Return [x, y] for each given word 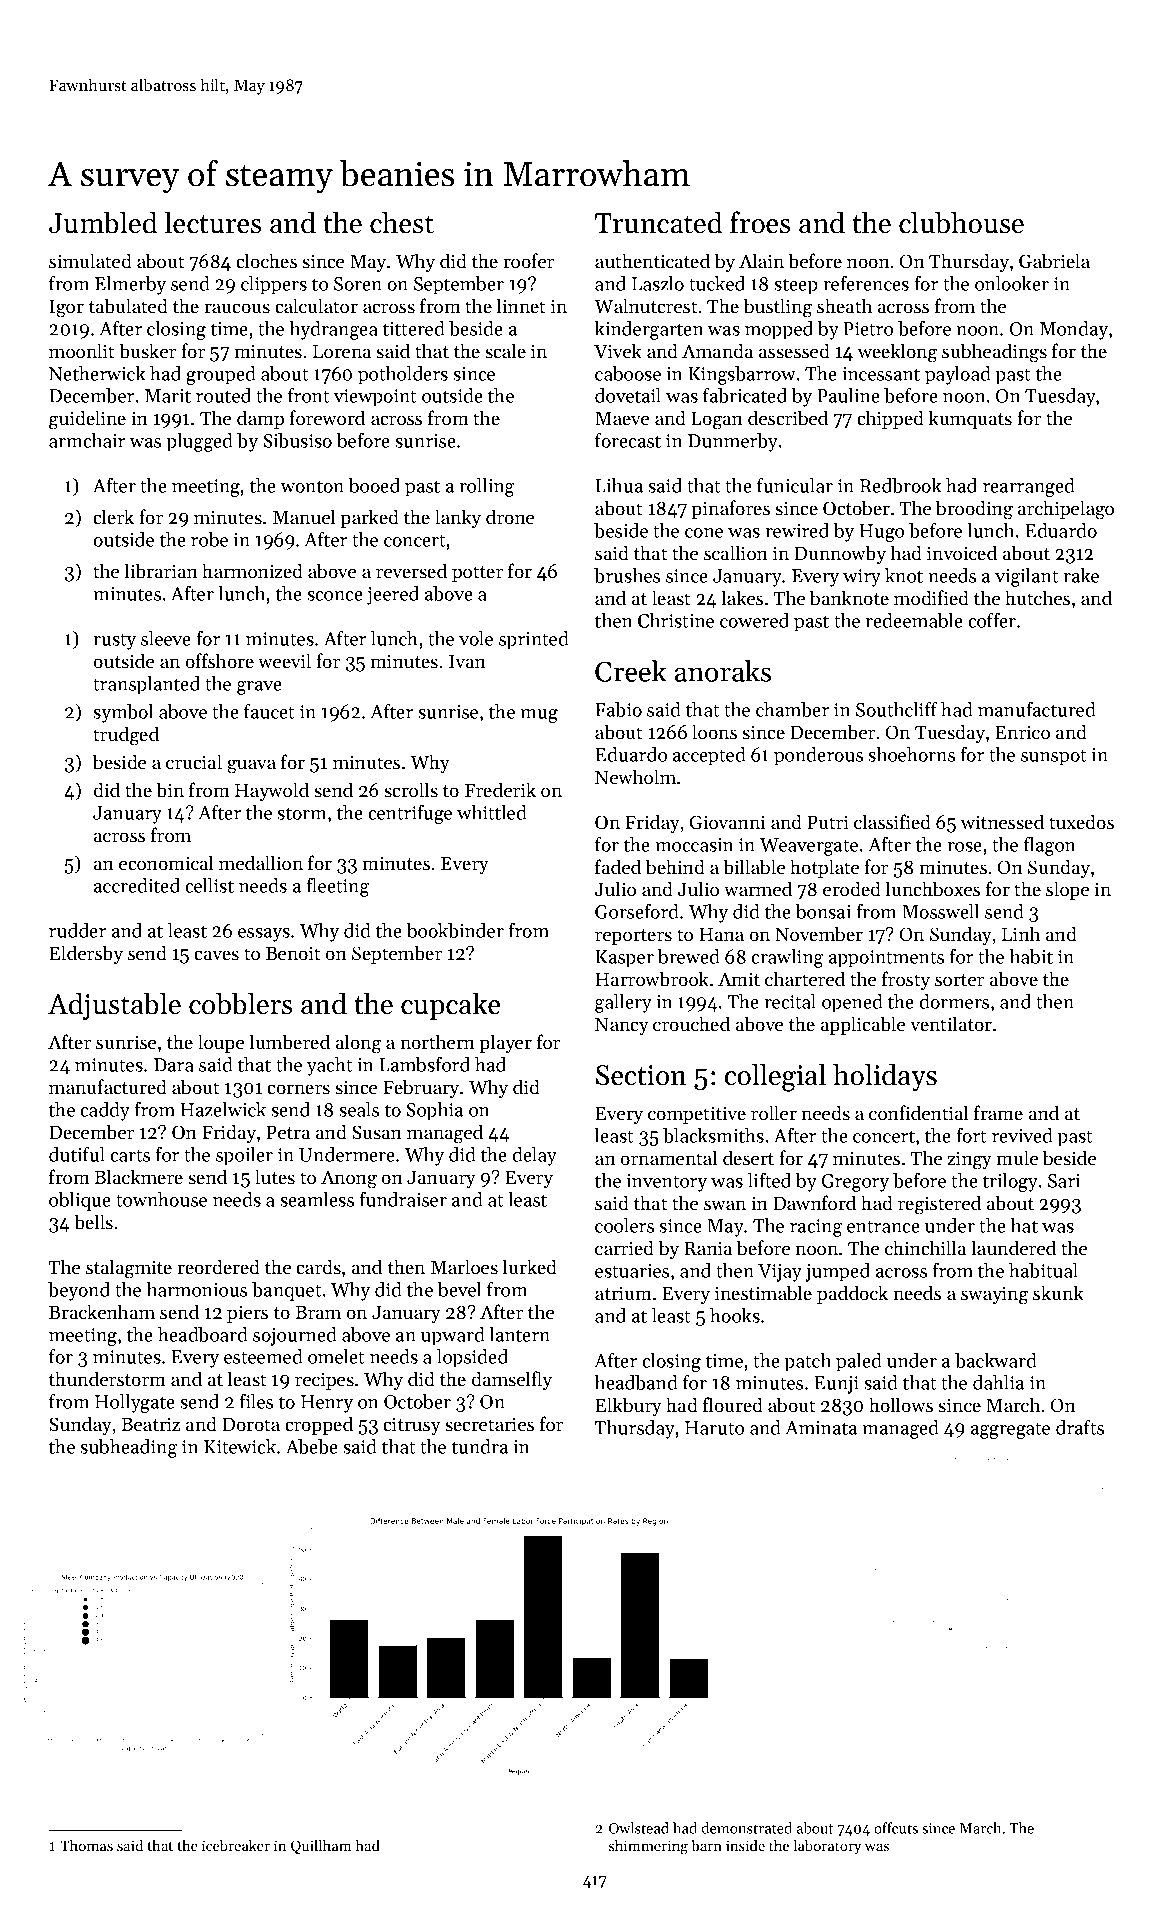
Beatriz [150, 1424]
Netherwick [97, 373]
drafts [1080, 1427]
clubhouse [961, 222]
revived [1022, 1135]
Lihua [619, 485]
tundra [480, 1446]
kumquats [970, 419]
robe [209, 539]
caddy [105, 1111]
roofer [529, 261]
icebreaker [236, 1845]
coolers [624, 1225]
